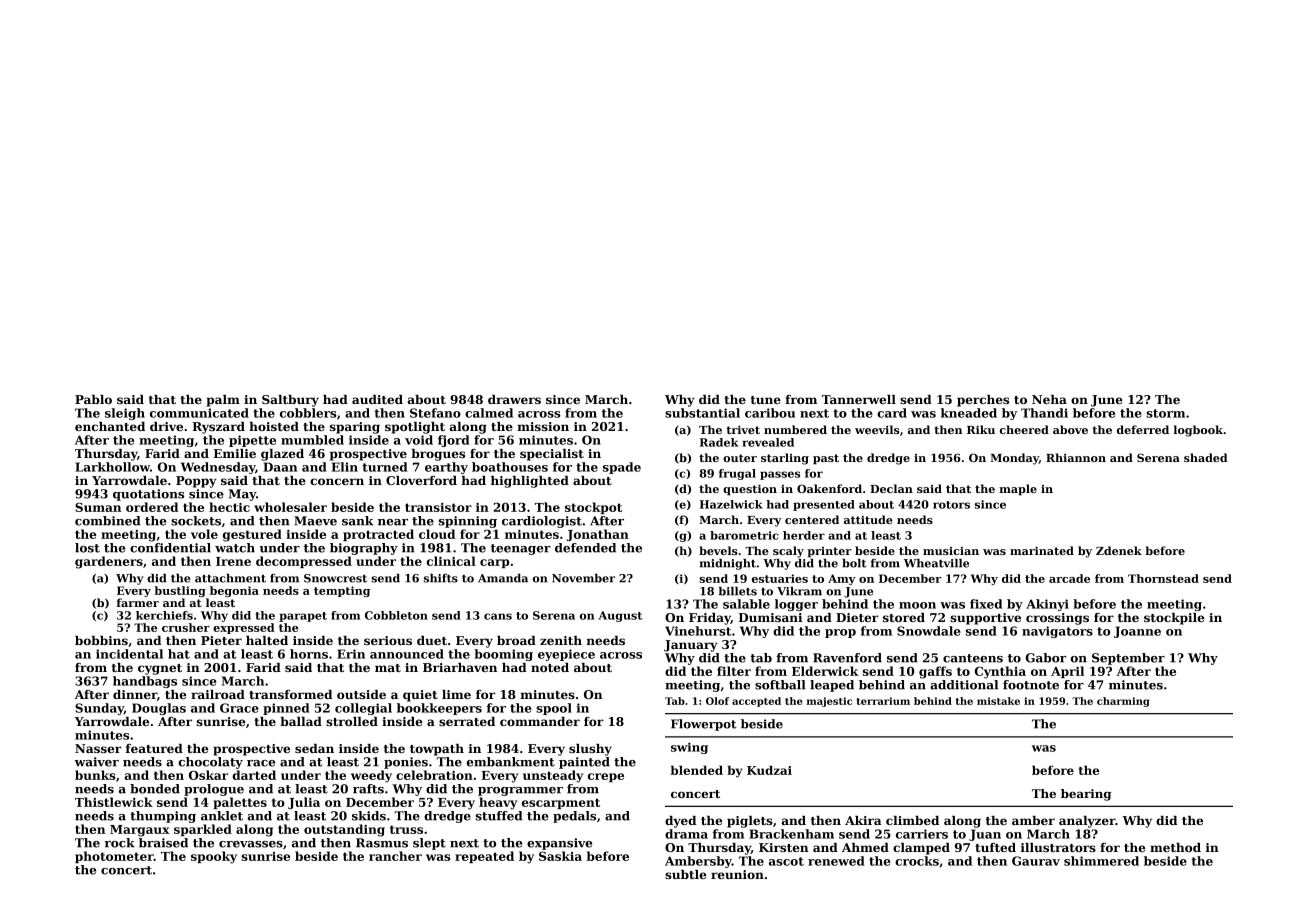 This page has width=1308, height=924. I want to click on bearing, so click(1086, 795).
